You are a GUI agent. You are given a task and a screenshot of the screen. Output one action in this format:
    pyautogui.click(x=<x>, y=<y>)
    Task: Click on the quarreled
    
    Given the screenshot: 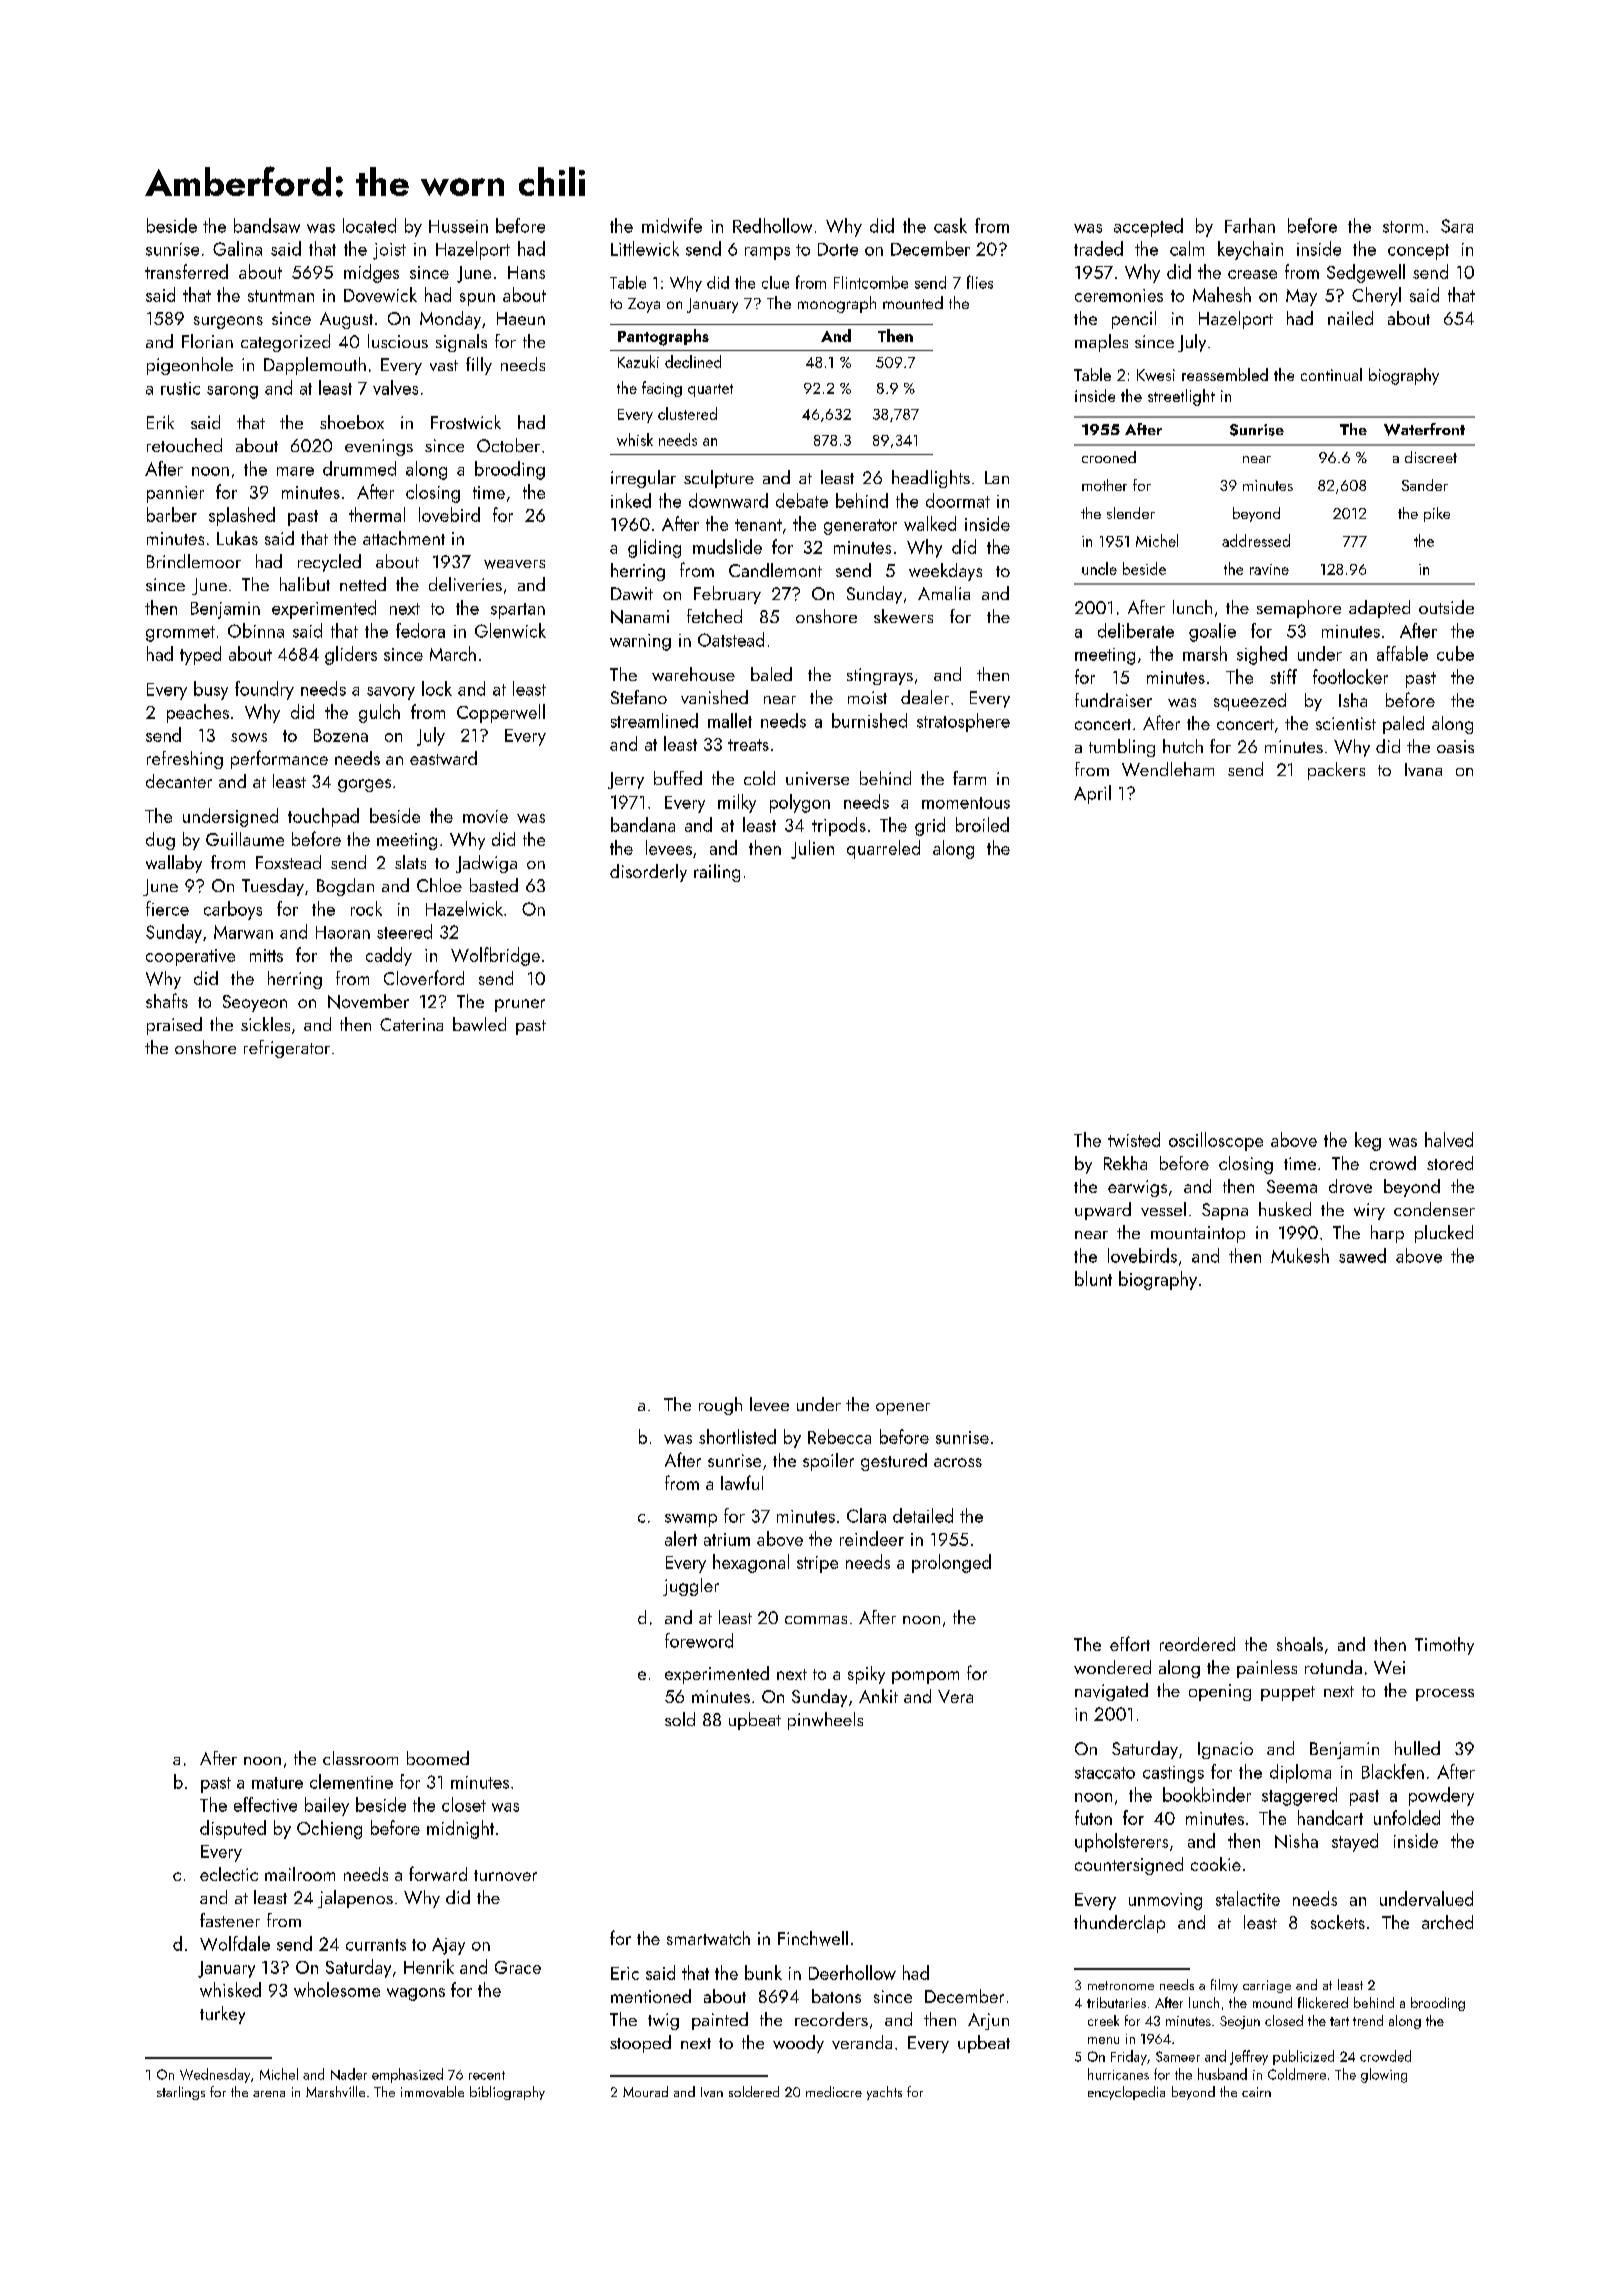 What is the action you would take?
    pyautogui.click(x=883, y=849)
